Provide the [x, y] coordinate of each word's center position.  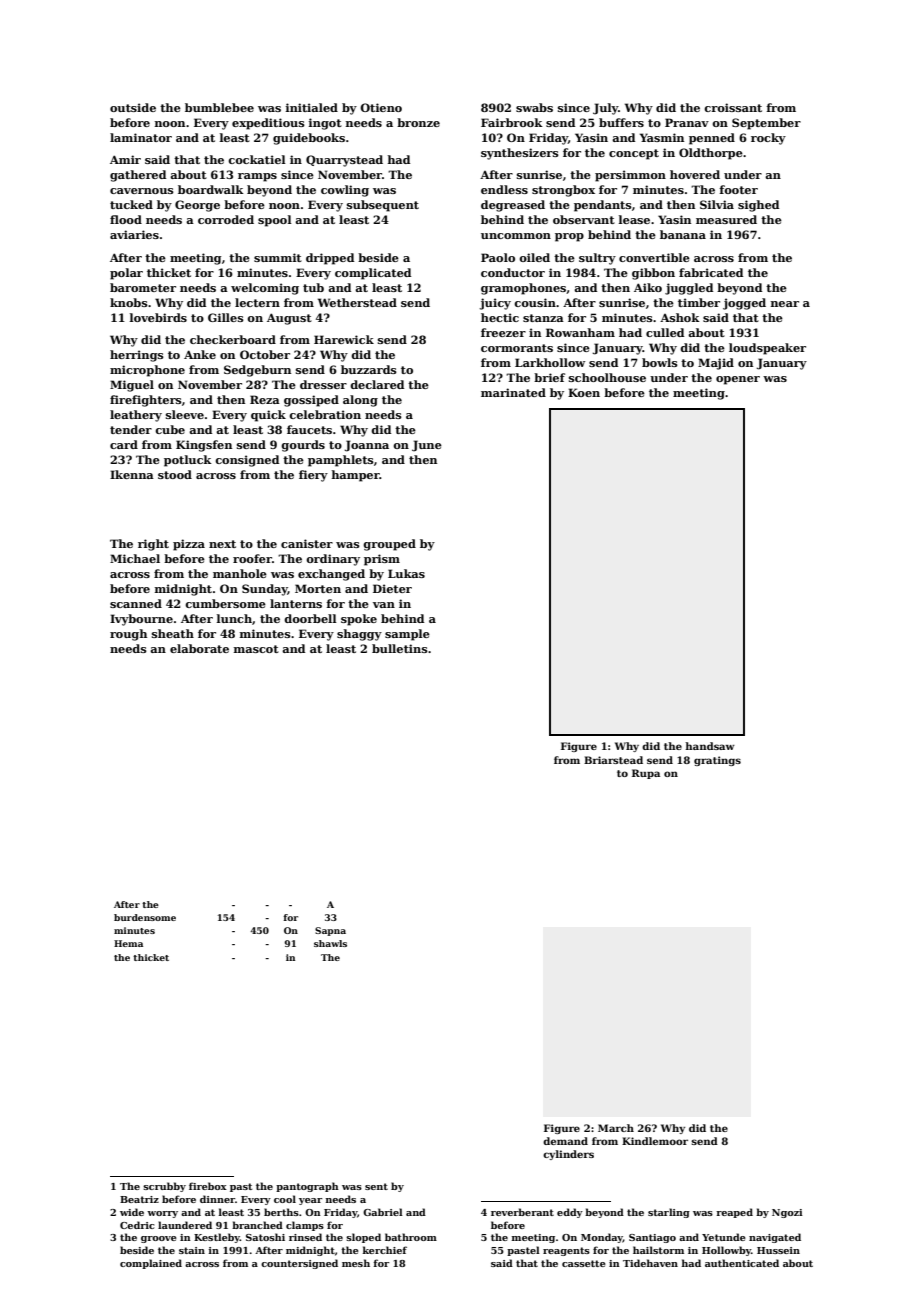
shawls [330, 943]
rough [128, 635]
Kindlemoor [655, 1141]
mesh [356, 1263]
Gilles [226, 317]
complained [151, 1264]
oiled [534, 257]
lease [634, 219]
